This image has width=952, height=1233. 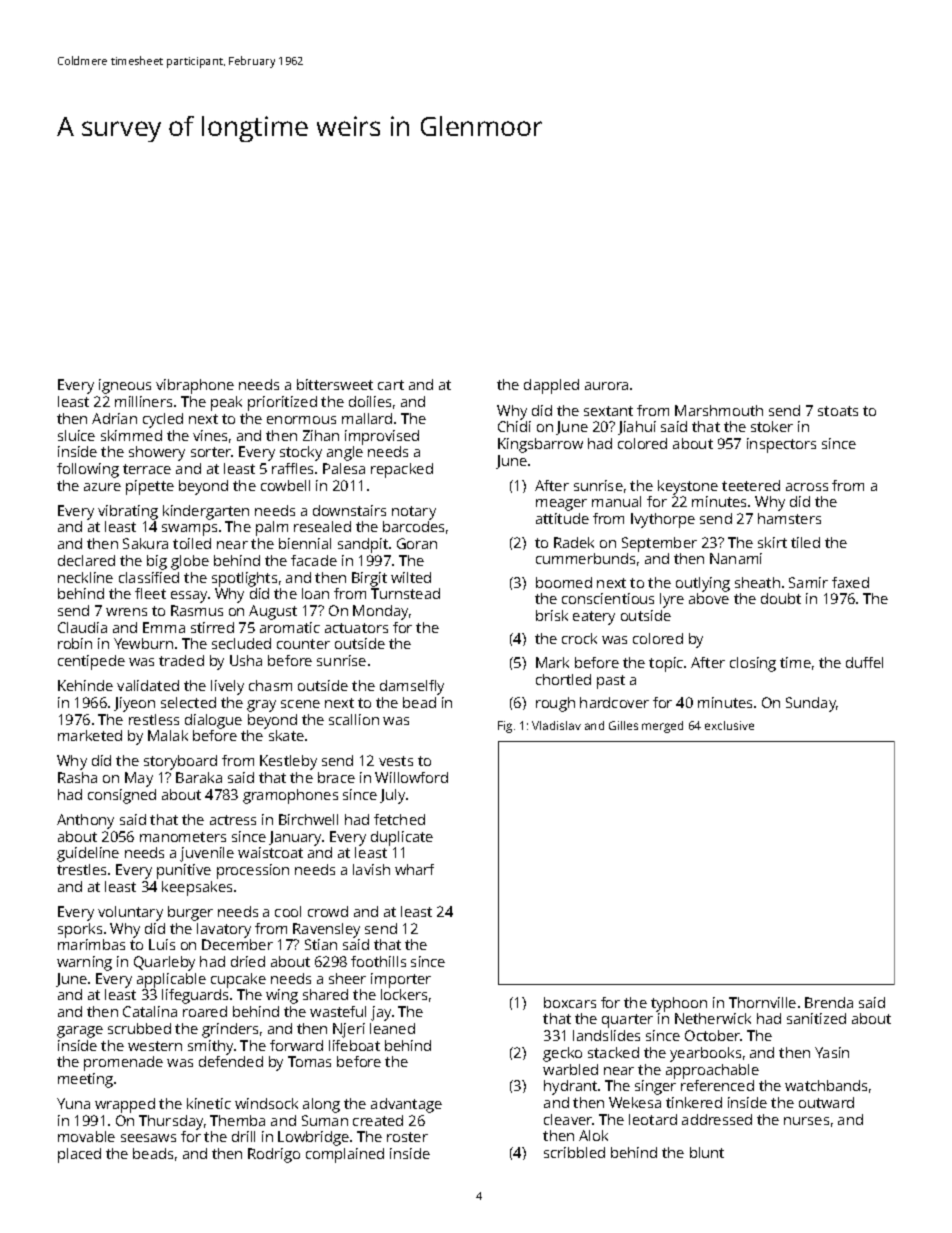 What do you see at coordinates (79, 1155) in the image?
I see `placed` at bounding box center [79, 1155].
